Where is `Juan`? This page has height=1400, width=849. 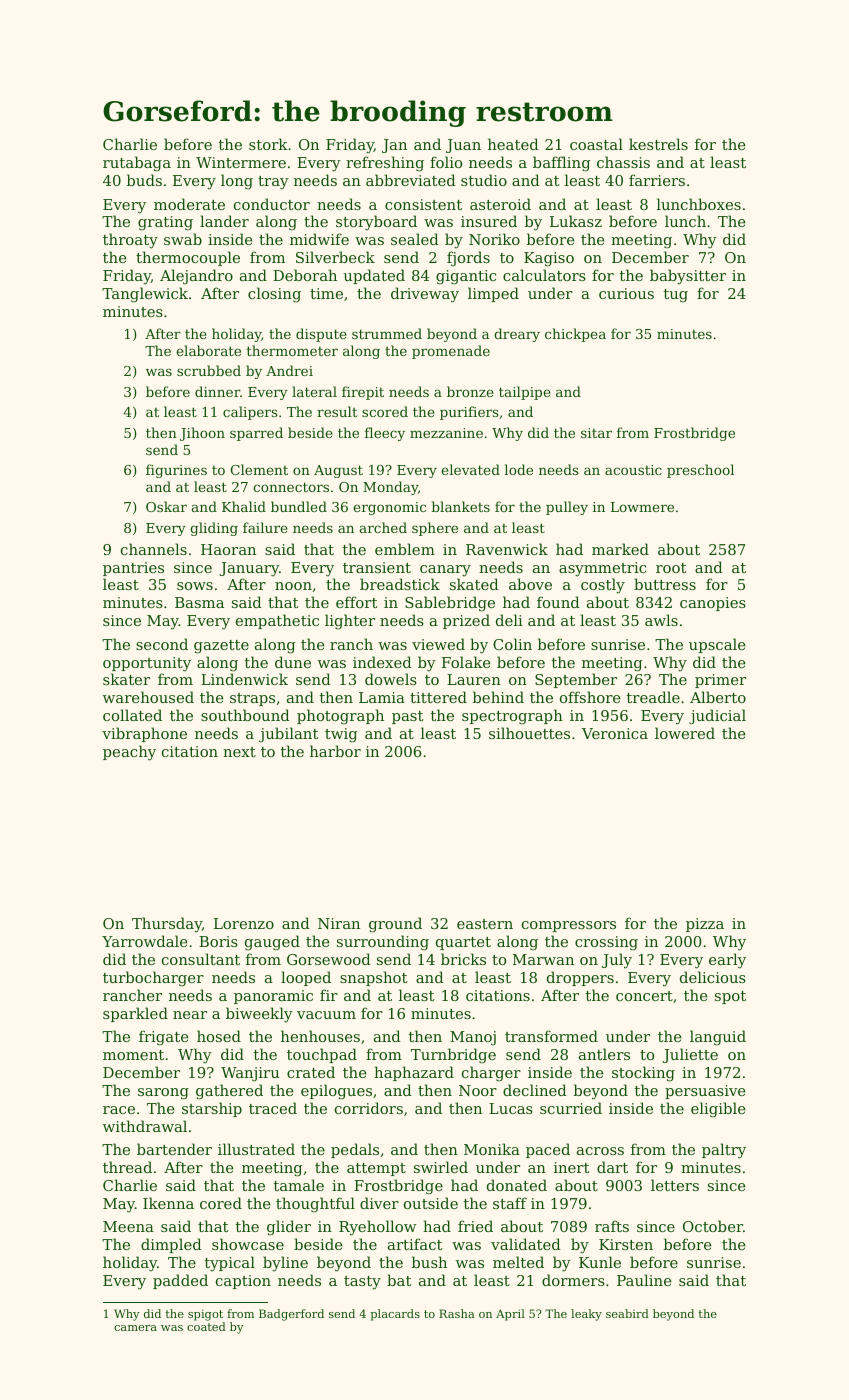 Juan is located at coordinates (463, 146).
